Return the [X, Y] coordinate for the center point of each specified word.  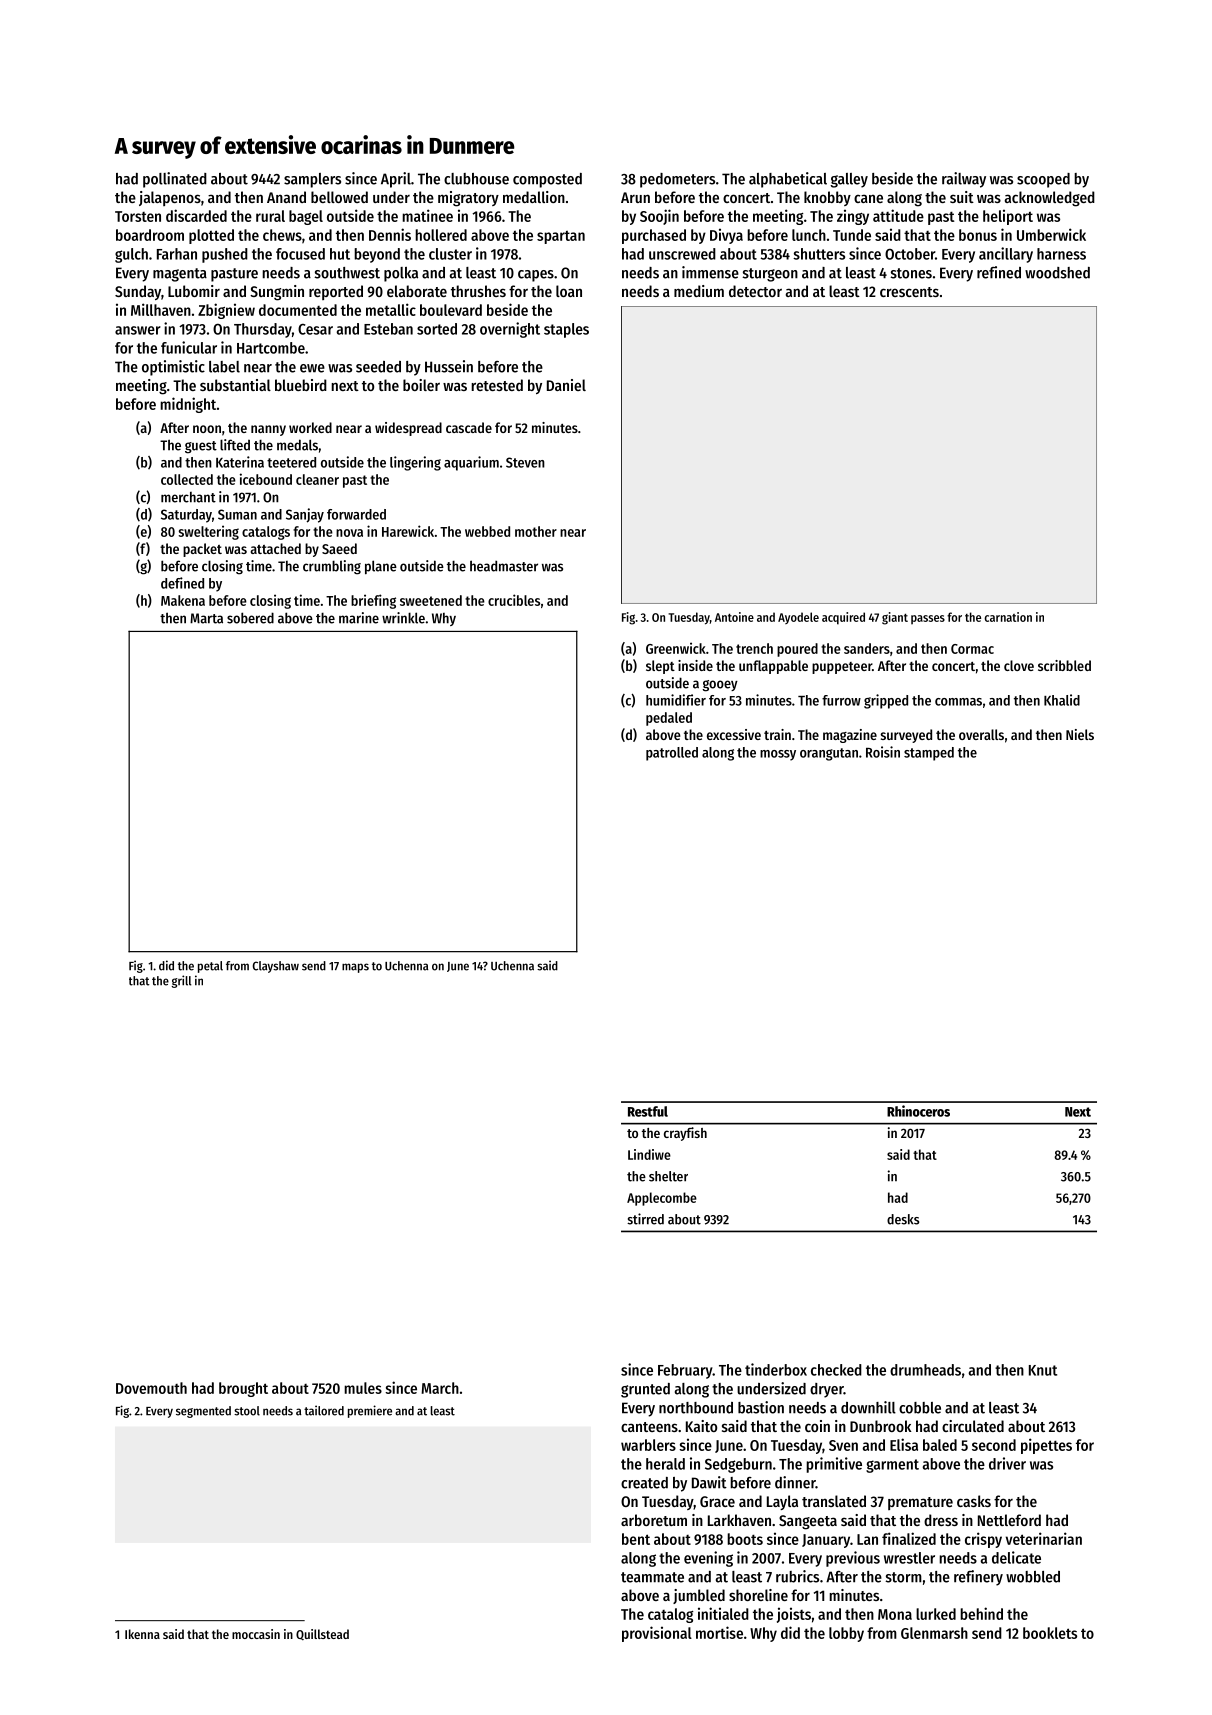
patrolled [672, 754]
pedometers [677, 180]
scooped [1043, 180]
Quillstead [322, 1634]
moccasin [256, 1634]
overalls [981, 734]
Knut [1043, 1370]
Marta [206, 618]
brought [243, 1389]
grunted [645, 1390]
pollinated [175, 180]
